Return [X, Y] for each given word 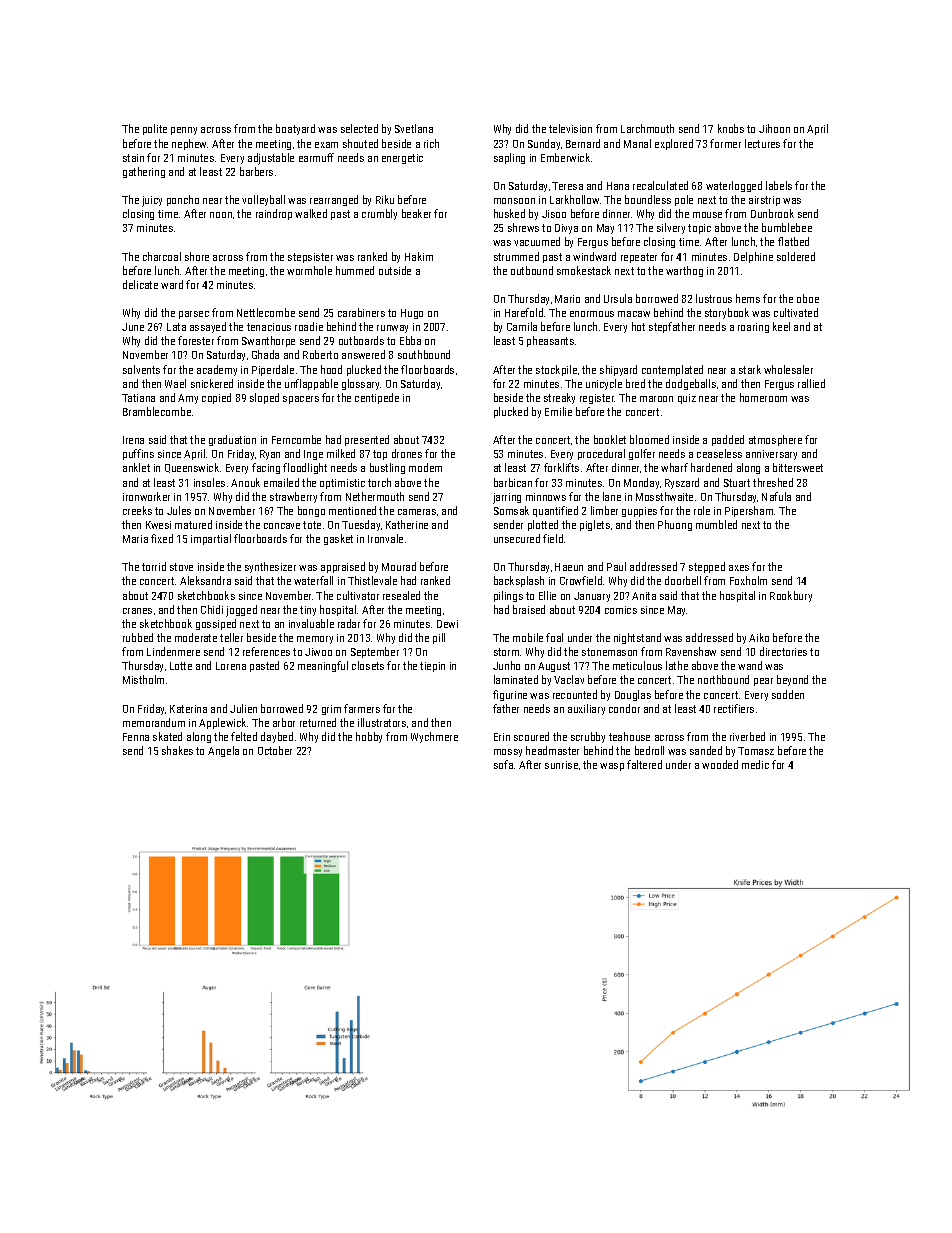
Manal [637, 143]
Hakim [419, 256]
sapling [509, 158]
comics [621, 610]
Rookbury [791, 596]
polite [155, 129]
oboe [808, 298]
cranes [137, 611]
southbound [424, 354]
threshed [773, 482]
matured [193, 524]
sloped [264, 398]
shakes [177, 750]
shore [197, 256]
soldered [796, 256]
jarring [507, 498]
